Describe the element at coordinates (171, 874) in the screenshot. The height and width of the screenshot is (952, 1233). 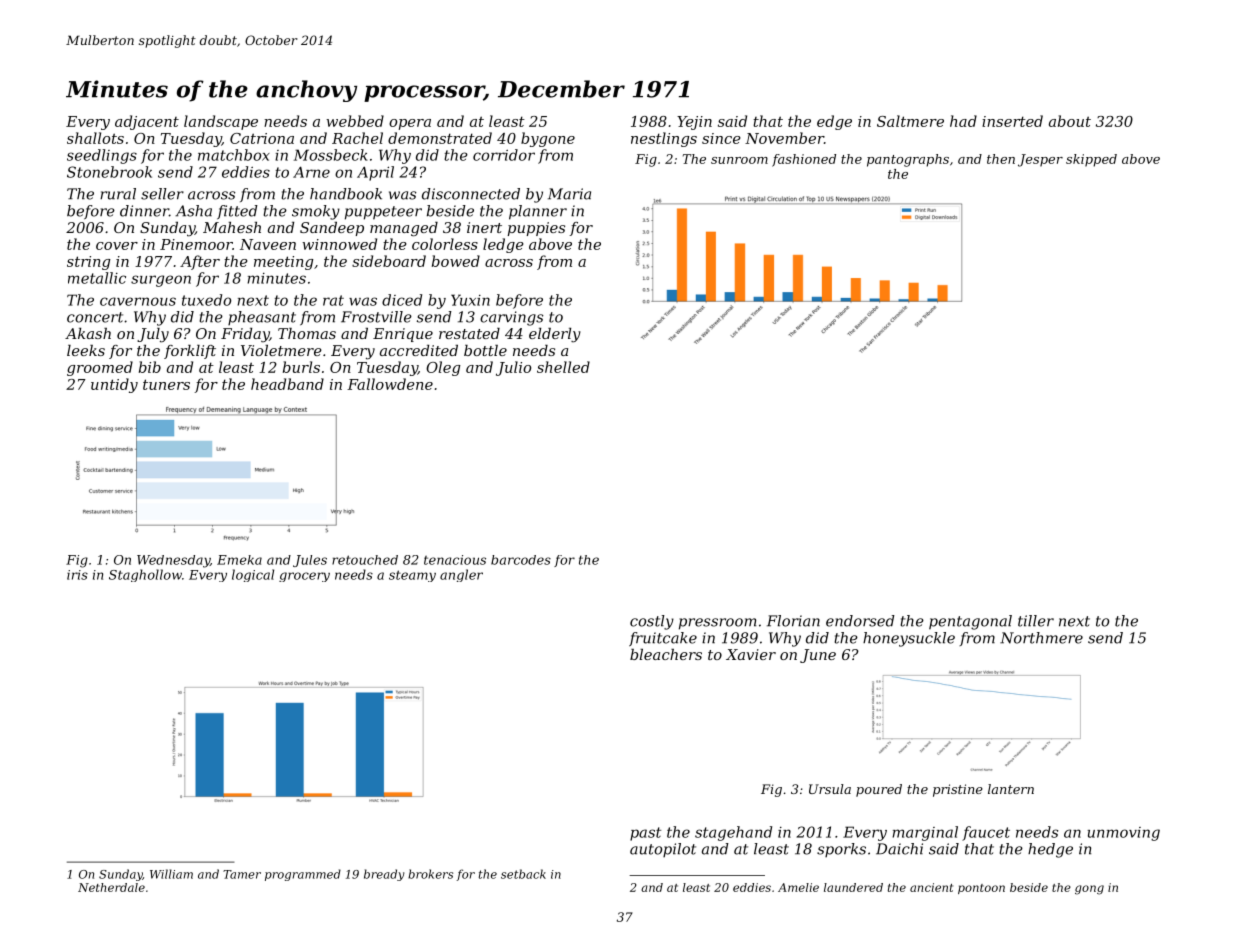
I see `William` at that location.
